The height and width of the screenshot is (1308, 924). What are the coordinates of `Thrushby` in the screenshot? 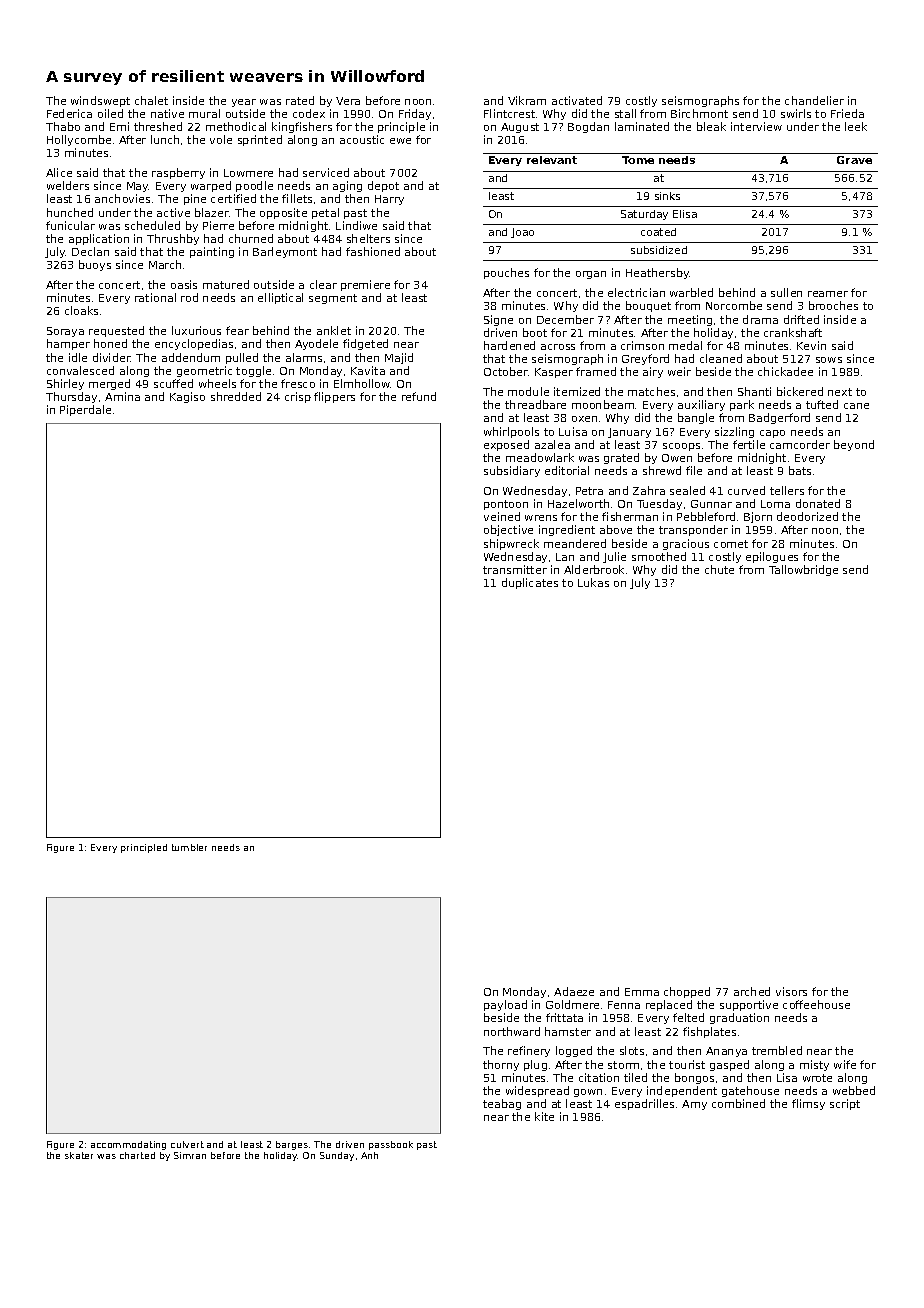 It's located at (173, 239).
